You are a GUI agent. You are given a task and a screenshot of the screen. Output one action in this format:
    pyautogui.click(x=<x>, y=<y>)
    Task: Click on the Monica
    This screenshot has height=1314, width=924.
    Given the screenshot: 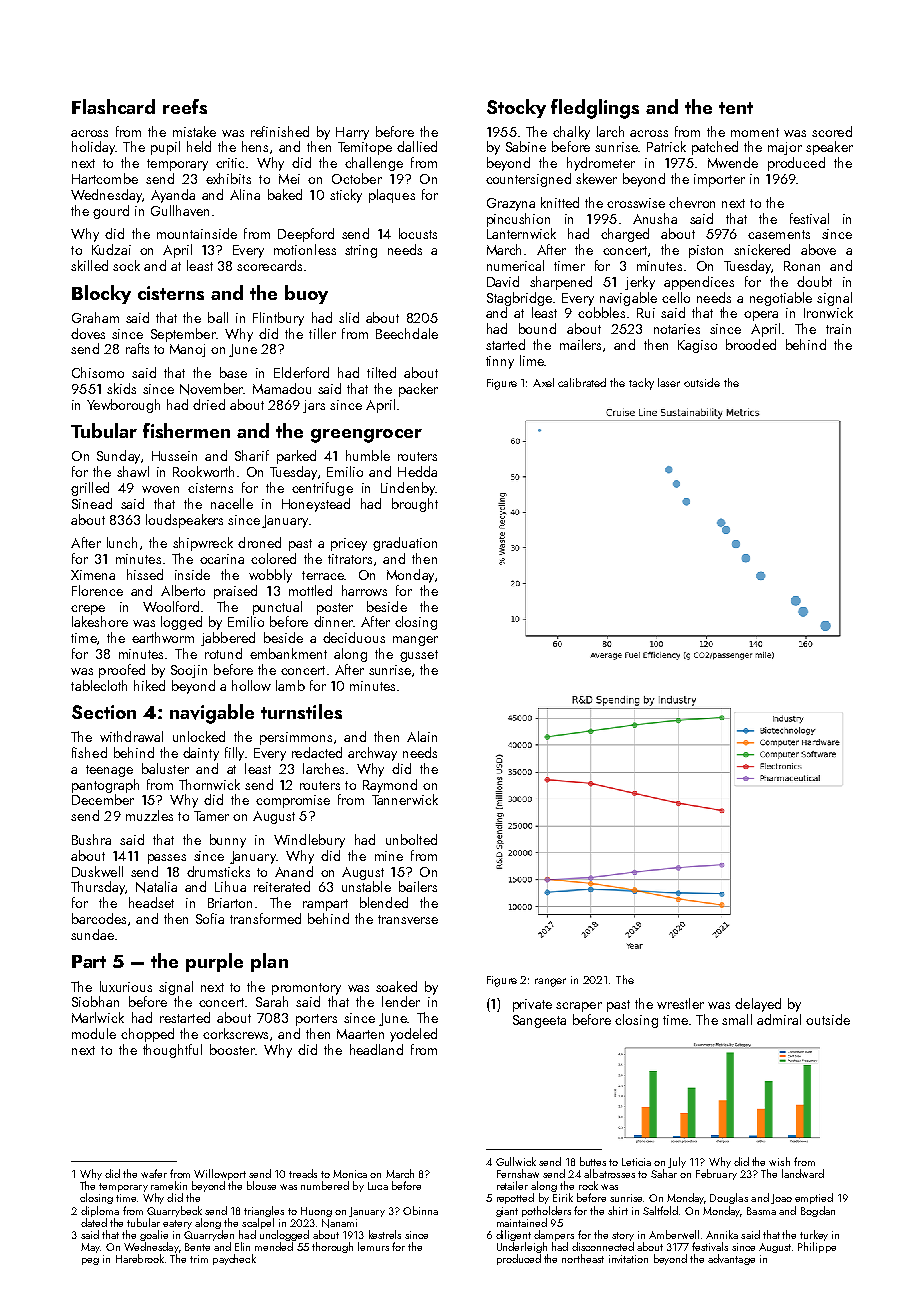 What is the action you would take?
    pyautogui.click(x=350, y=1174)
